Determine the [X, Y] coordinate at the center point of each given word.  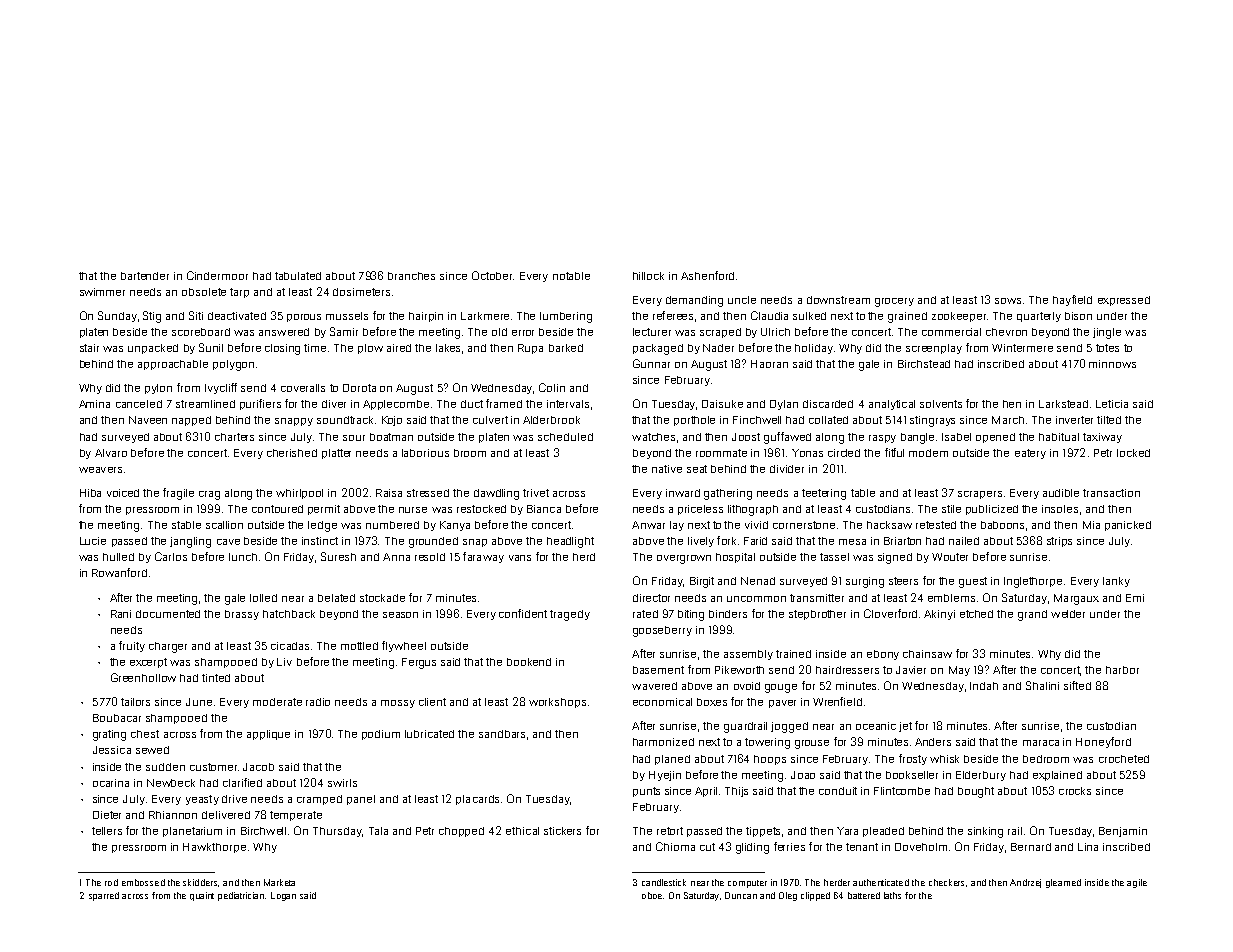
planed [672, 760]
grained [907, 317]
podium [381, 735]
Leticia [1112, 404]
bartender [145, 276]
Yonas [807, 453]
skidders [200, 882]
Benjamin [1123, 832]
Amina [94, 404]
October [492, 275]
